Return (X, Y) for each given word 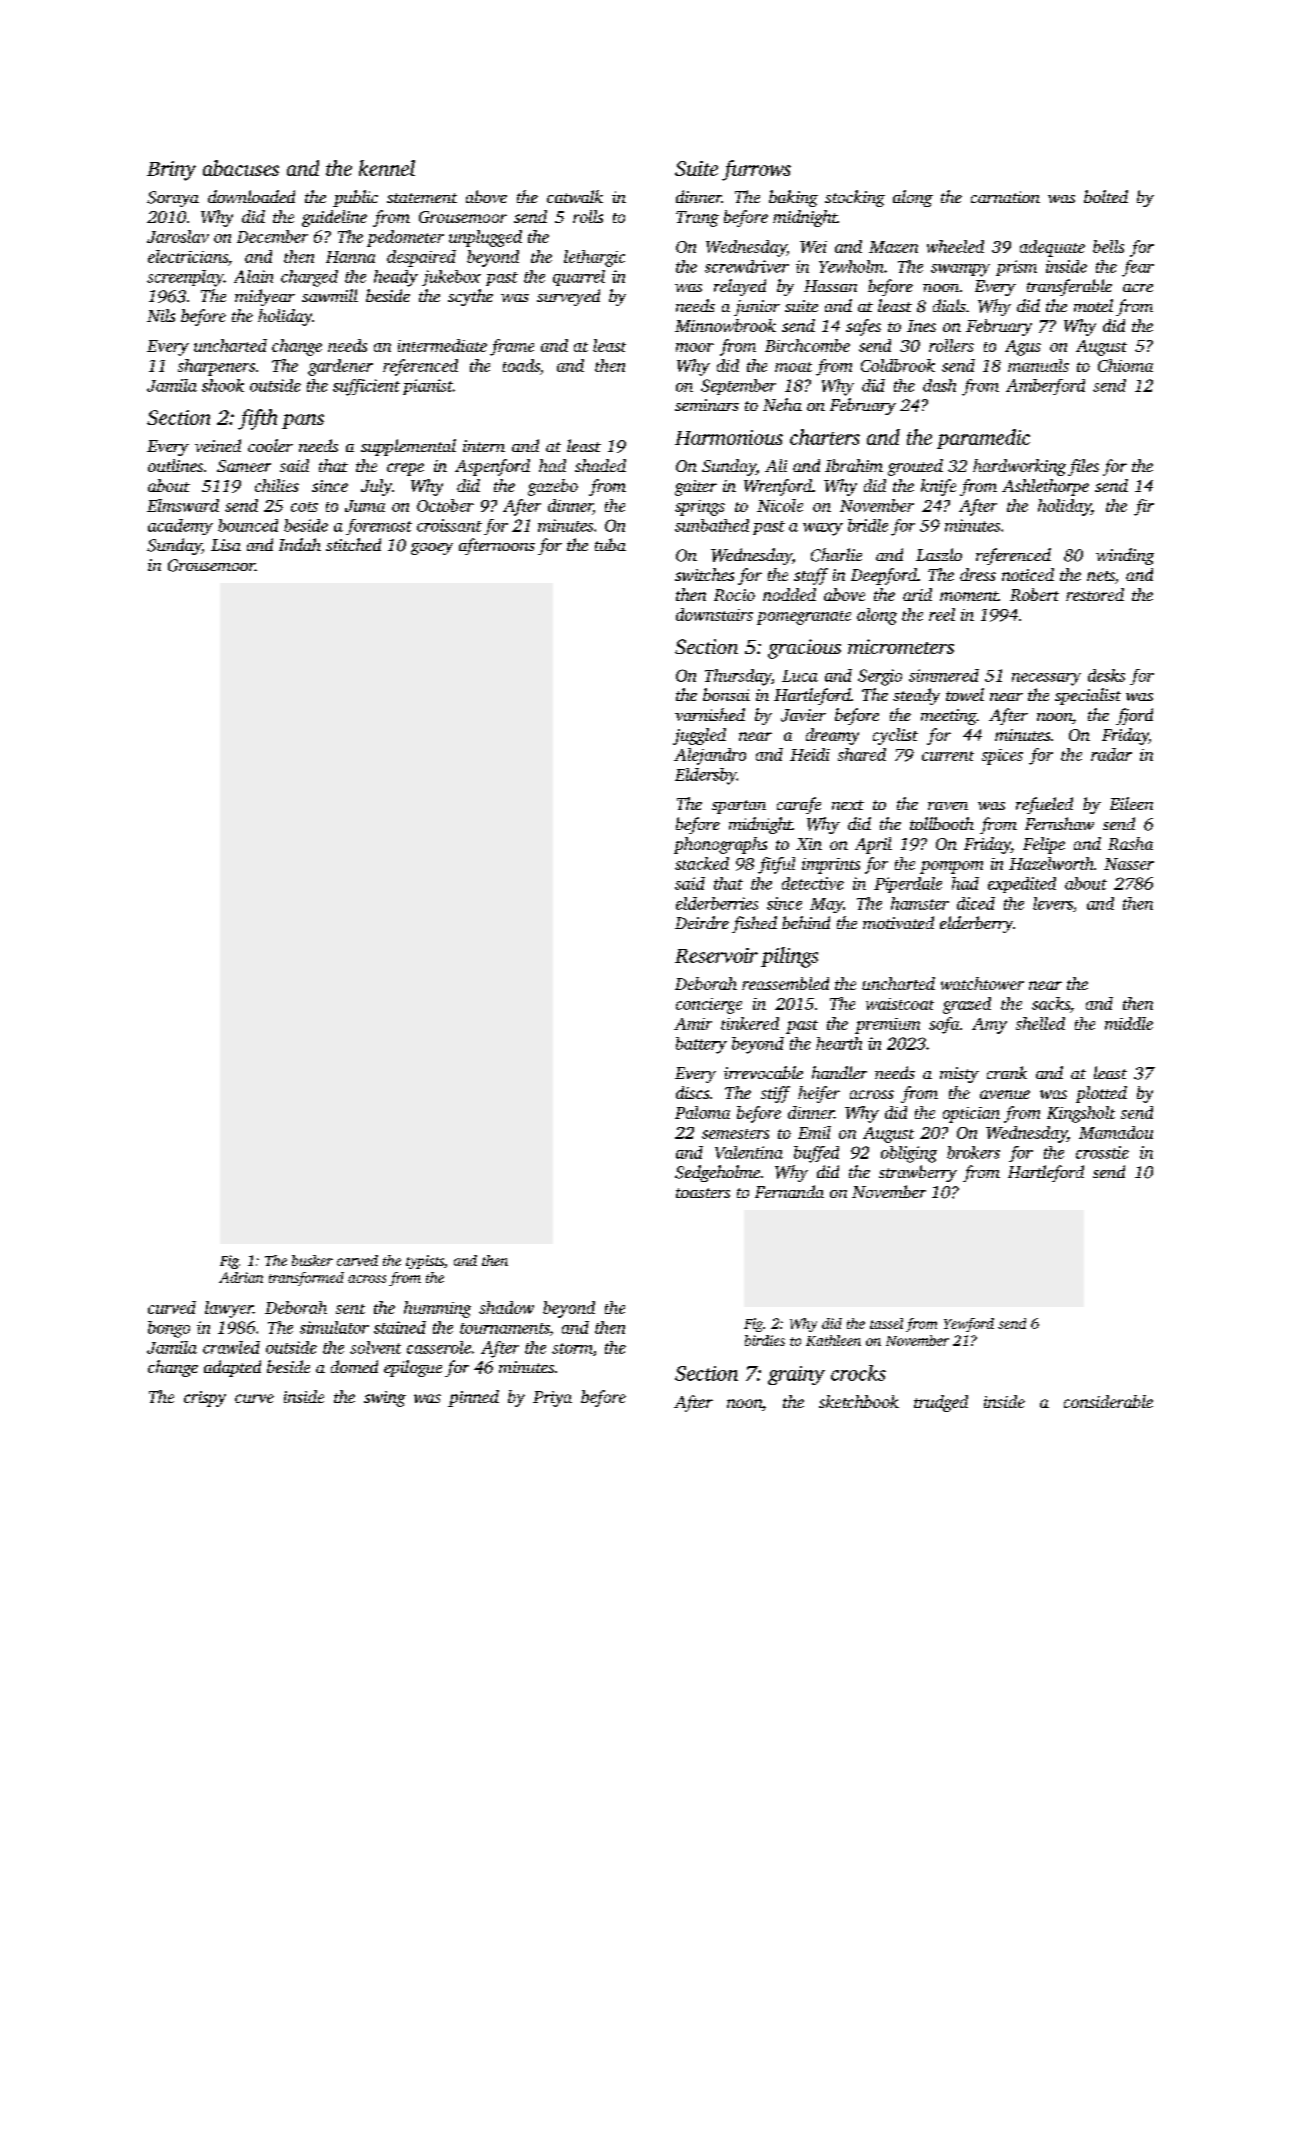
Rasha (1130, 843)
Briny (171, 171)
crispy (205, 1399)
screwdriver (747, 266)
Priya (552, 1399)
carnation (1005, 197)
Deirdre (702, 922)
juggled (699, 736)
